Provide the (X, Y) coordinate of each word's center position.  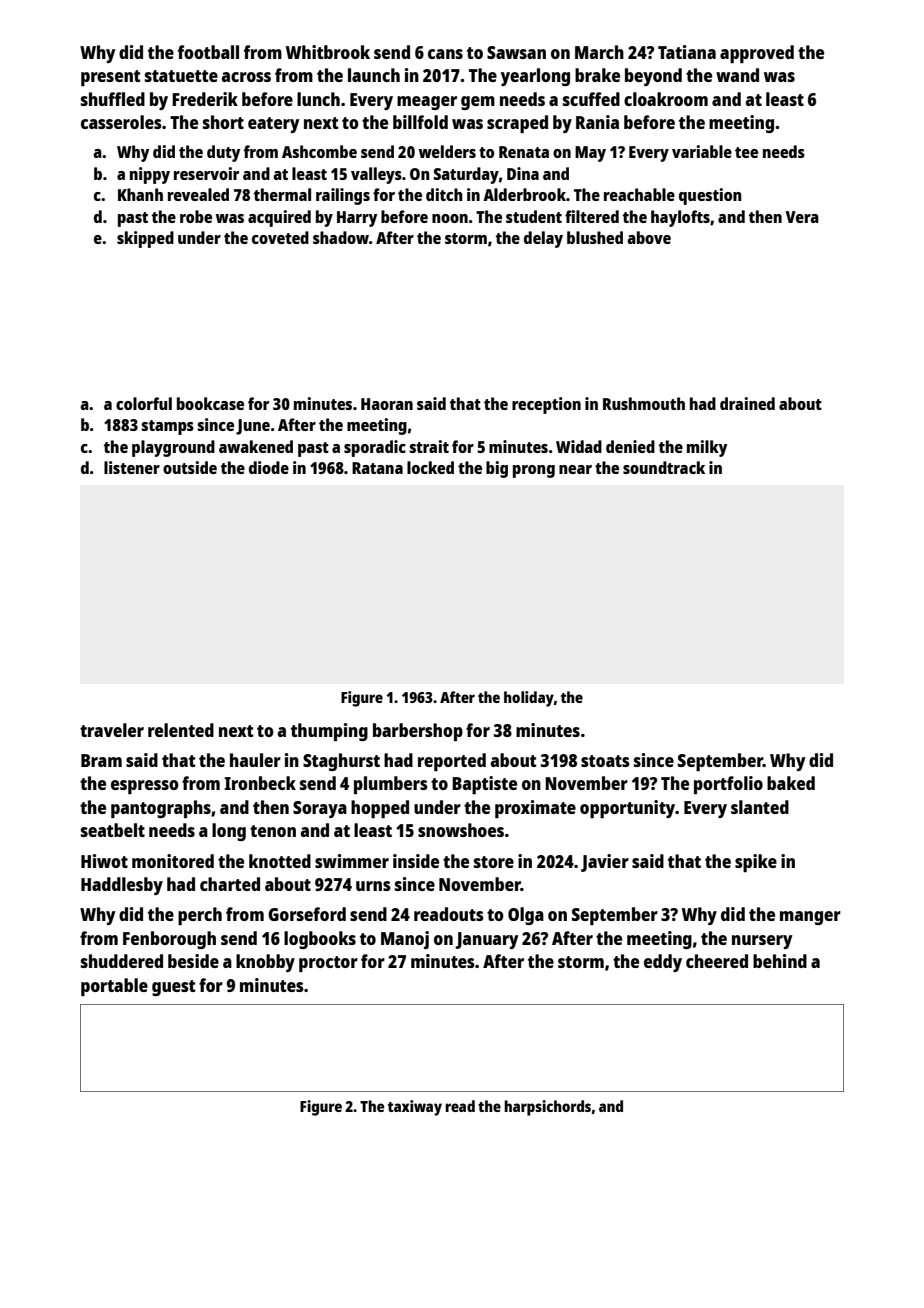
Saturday (466, 175)
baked (791, 783)
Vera (802, 217)
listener (132, 467)
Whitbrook (328, 52)
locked (430, 467)
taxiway (415, 1108)
